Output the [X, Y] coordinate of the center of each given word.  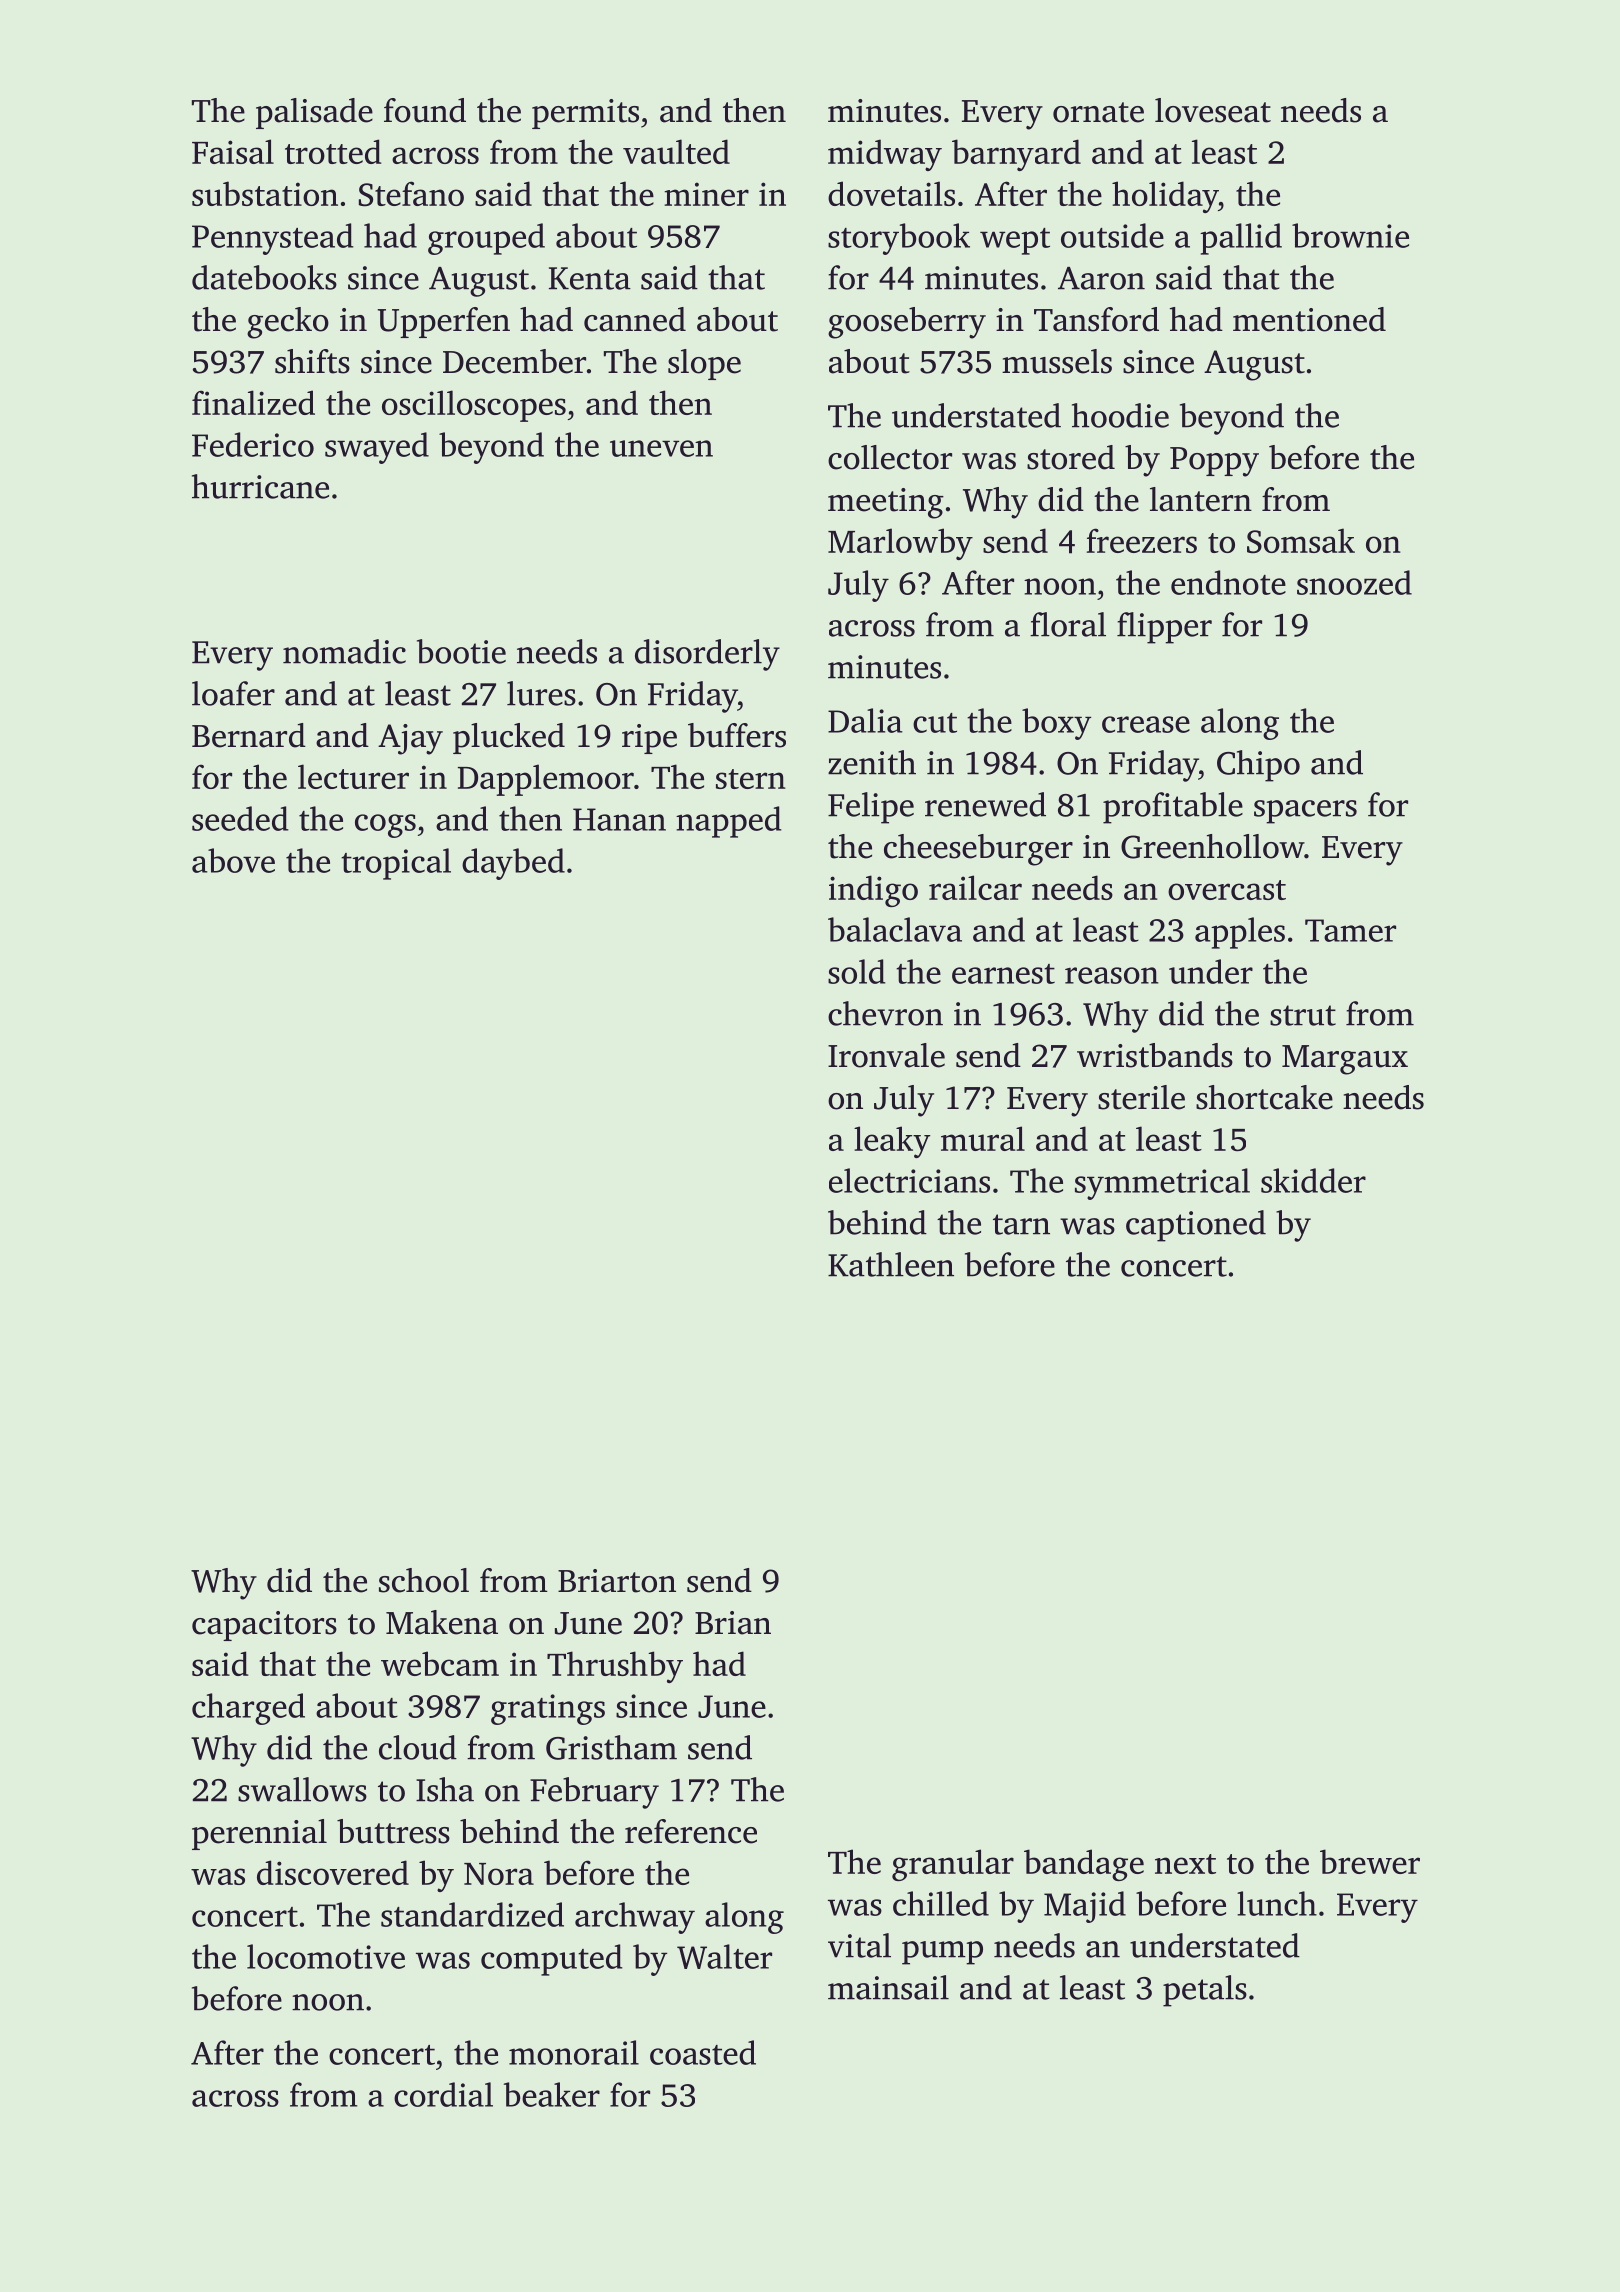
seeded [240, 818]
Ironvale [886, 1055]
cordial [443, 2094]
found [425, 110]
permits [585, 114]
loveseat [1213, 110]
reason [1112, 975]
